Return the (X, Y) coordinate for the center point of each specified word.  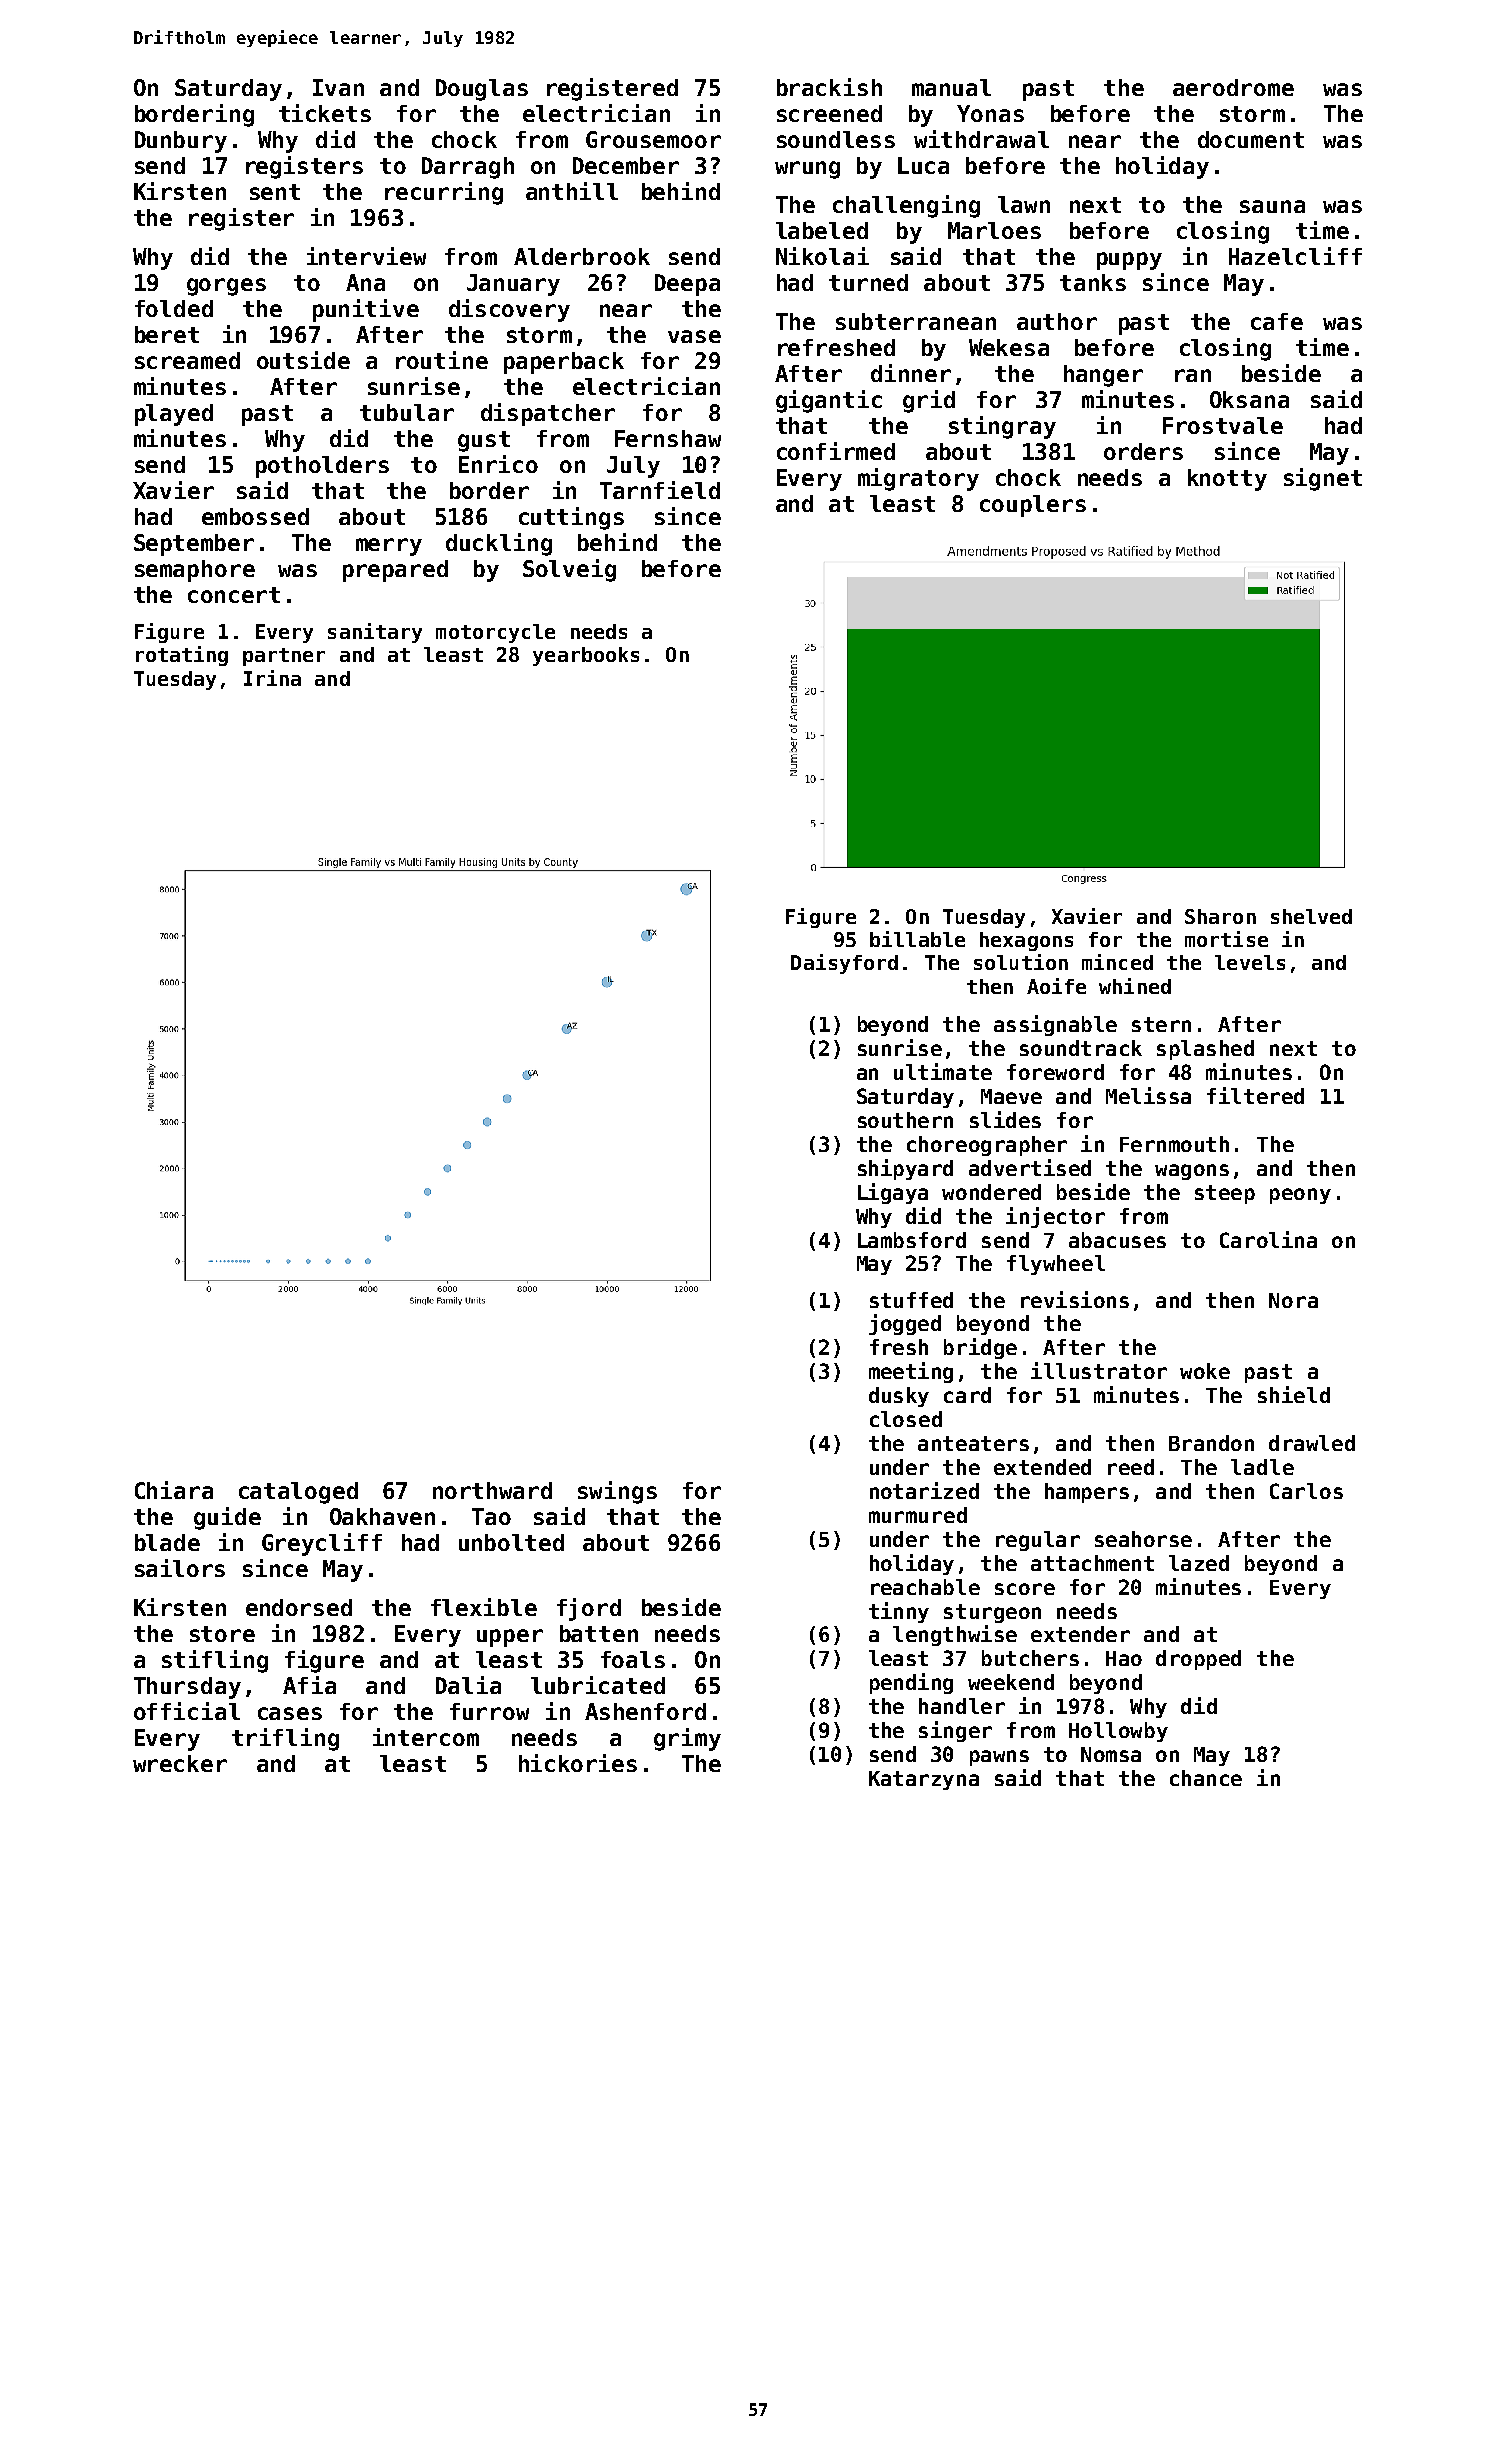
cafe (1277, 321)
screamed (187, 360)
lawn (1024, 204)
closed (906, 1419)
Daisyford (844, 964)
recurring (444, 193)
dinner (911, 373)
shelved (1311, 916)
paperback (564, 363)
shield (1294, 1394)
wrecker (180, 1763)
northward (492, 1490)
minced (1117, 962)
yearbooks (586, 656)
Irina (272, 678)
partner (284, 657)
